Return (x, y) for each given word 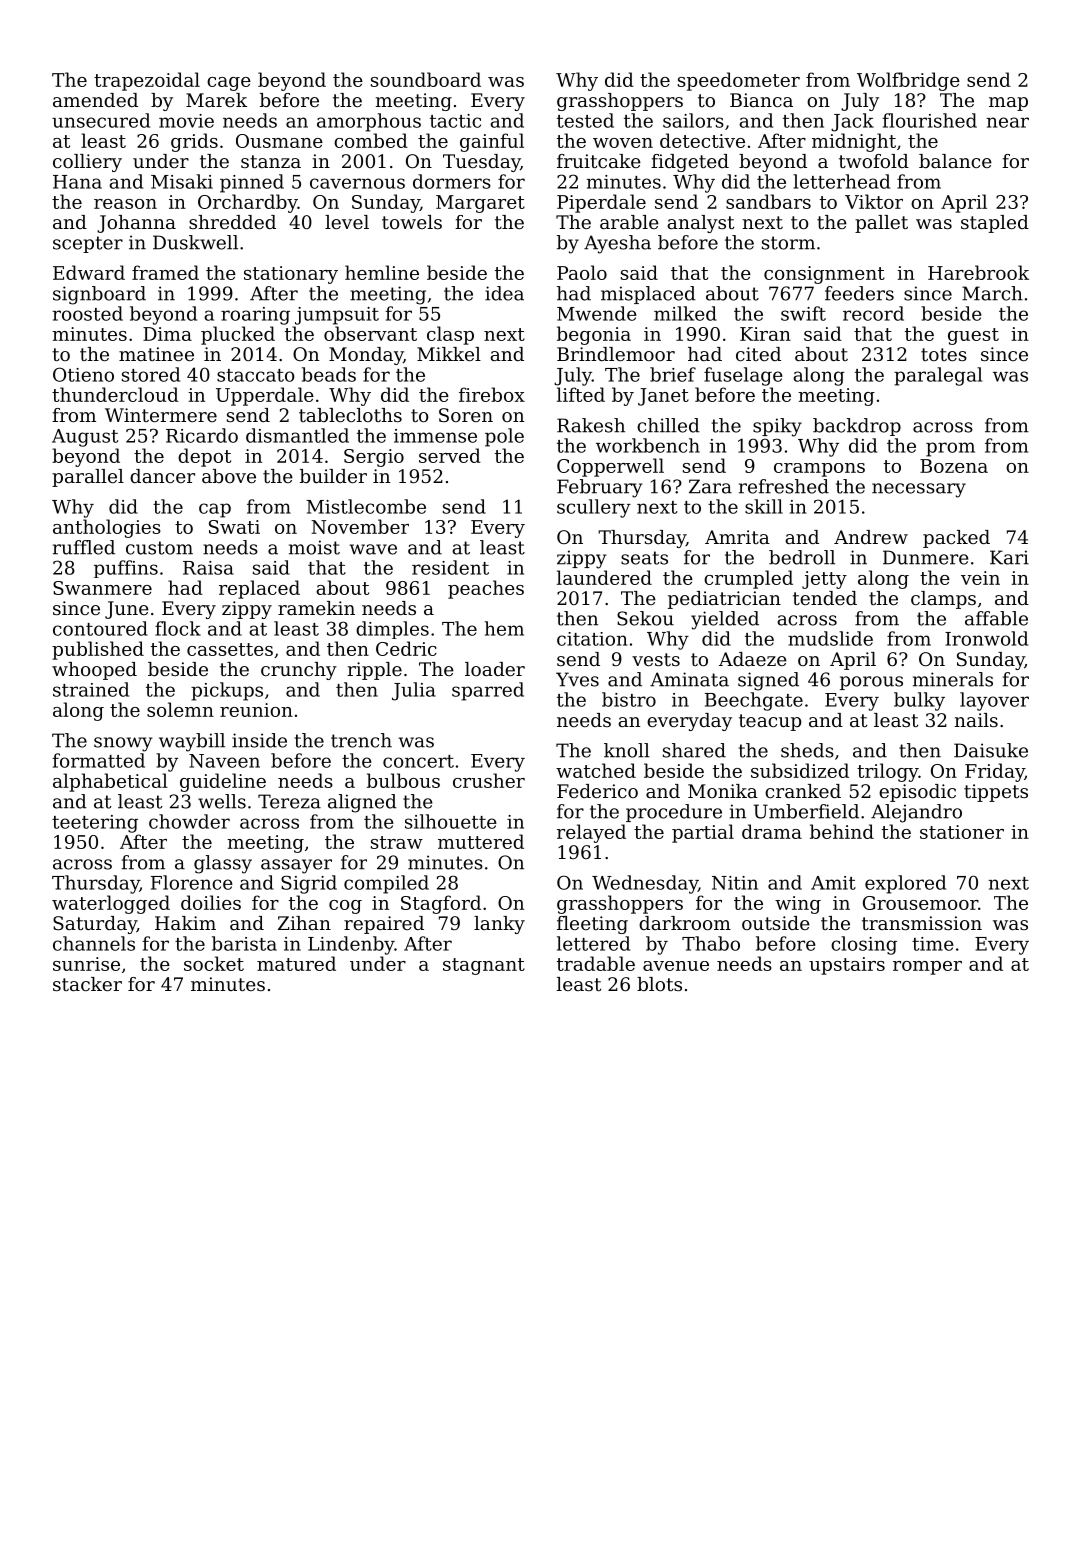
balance (955, 161)
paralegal (938, 376)
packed (956, 539)
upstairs (847, 966)
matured (296, 963)
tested (585, 120)
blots (659, 984)
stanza (271, 161)
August (85, 438)
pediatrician (724, 600)
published (98, 650)
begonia (594, 335)
